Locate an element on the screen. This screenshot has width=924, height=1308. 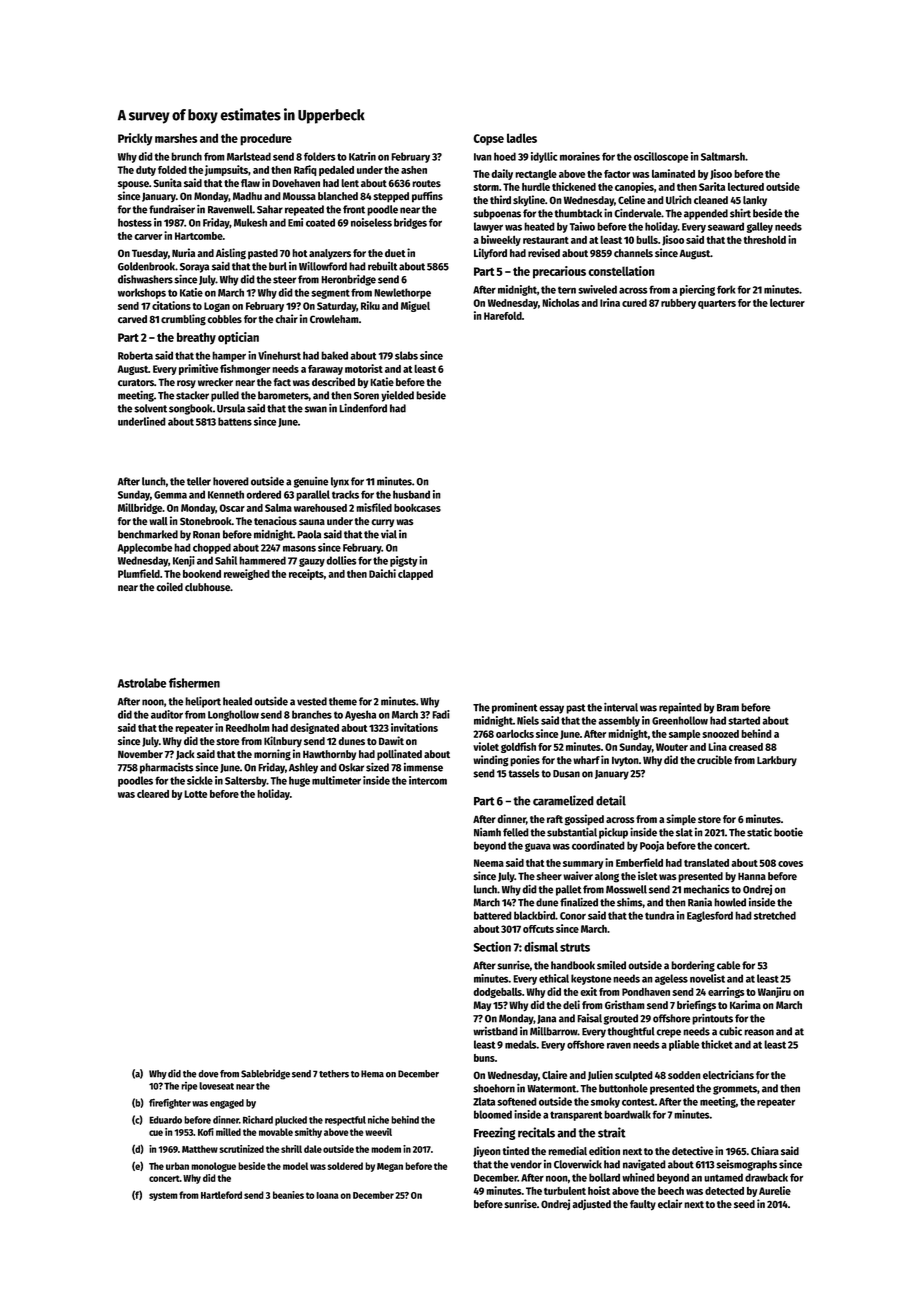
Fadi is located at coordinates (441, 714).
